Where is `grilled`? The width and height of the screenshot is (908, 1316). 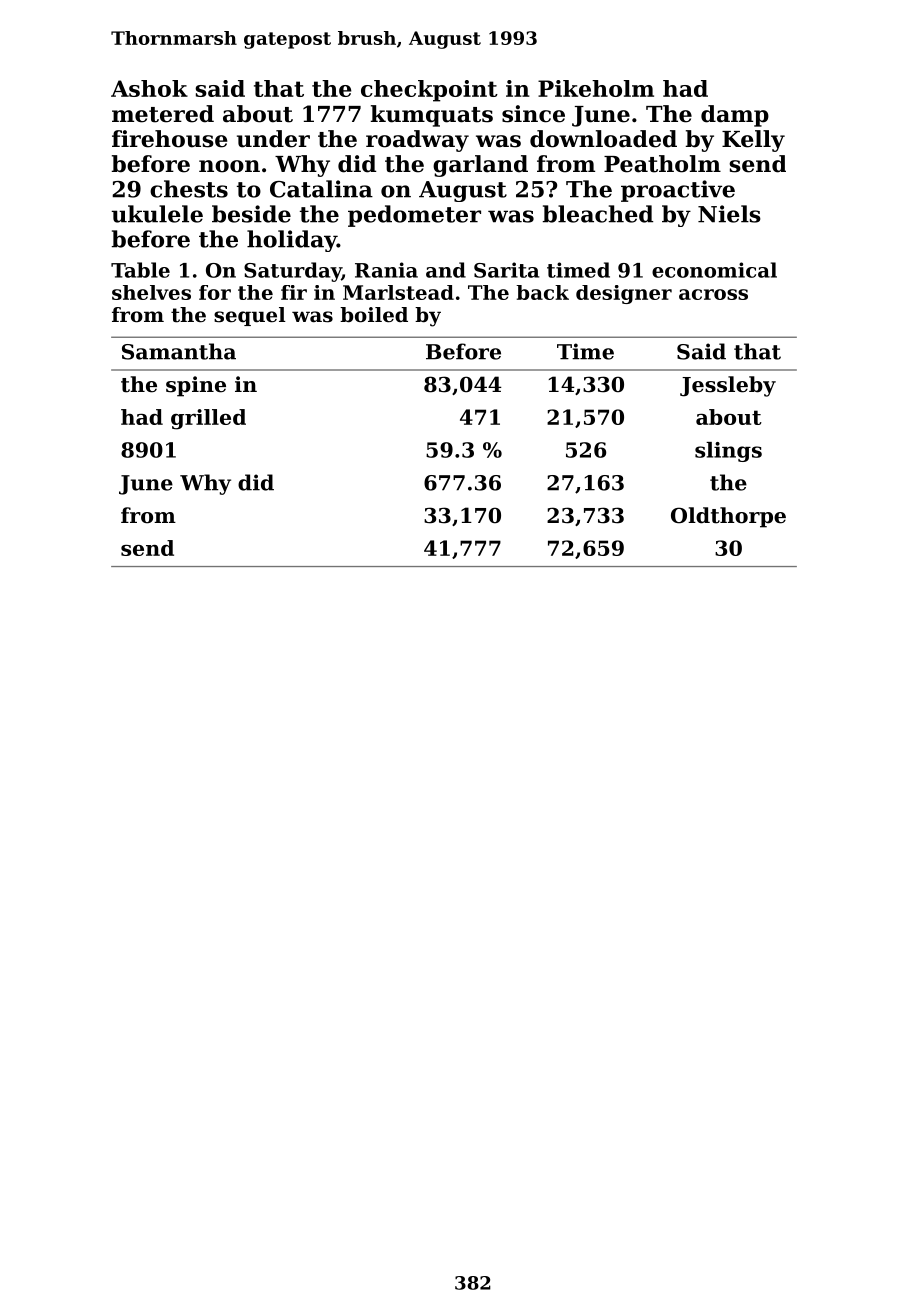 grilled is located at coordinates (208, 419).
